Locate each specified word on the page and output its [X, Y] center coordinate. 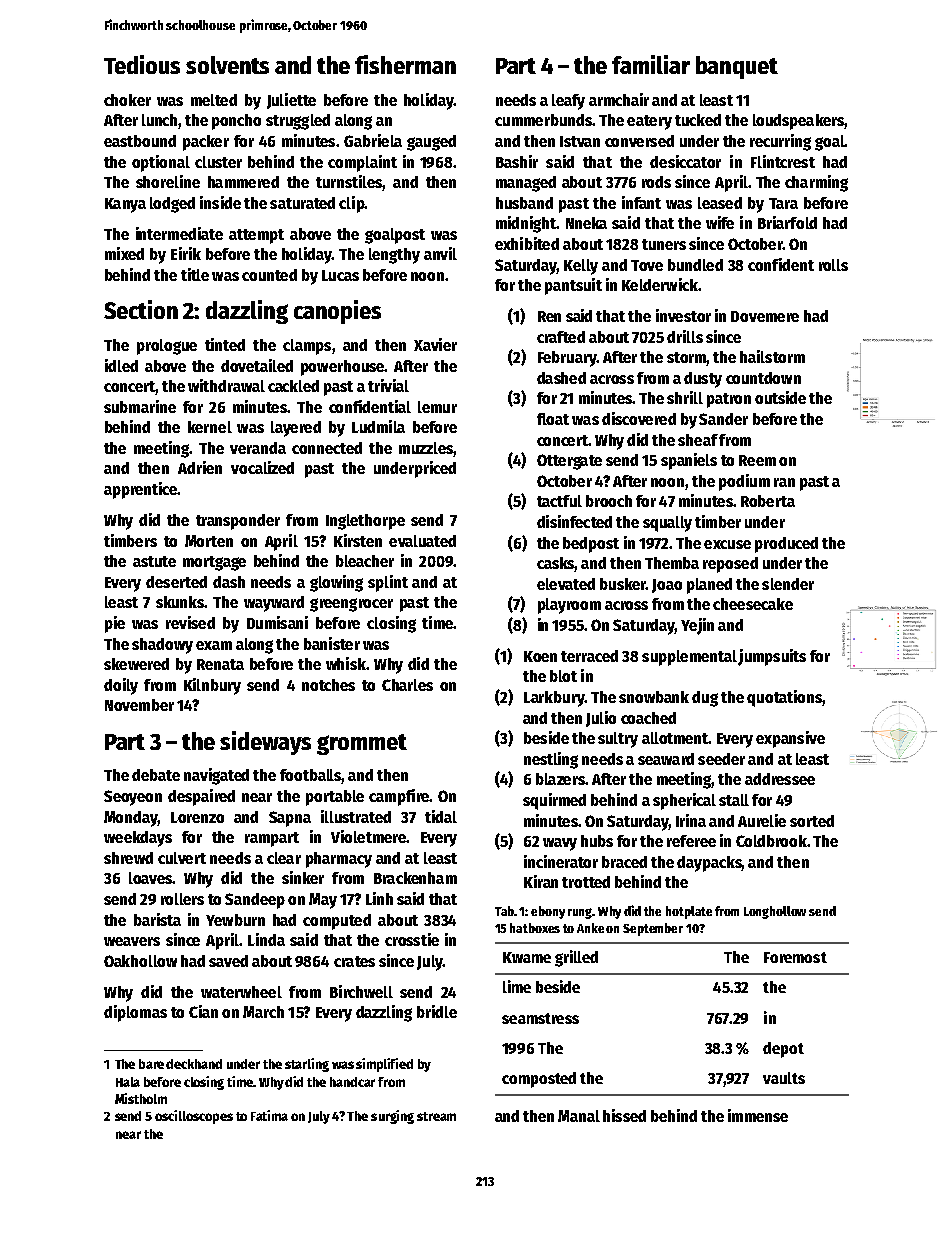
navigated [216, 776]
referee [691, 841]
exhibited [527, 243]
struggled [298, 122]
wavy [560, 844]
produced [786, 545]
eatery [649, 122]
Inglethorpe [365, 522]
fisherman [405, 64]
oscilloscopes [194, 1117]
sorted [812, 821]
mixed [124, 253]
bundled [695, 265]
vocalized [262, 467]
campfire [399, 797]
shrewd [128, 858]
